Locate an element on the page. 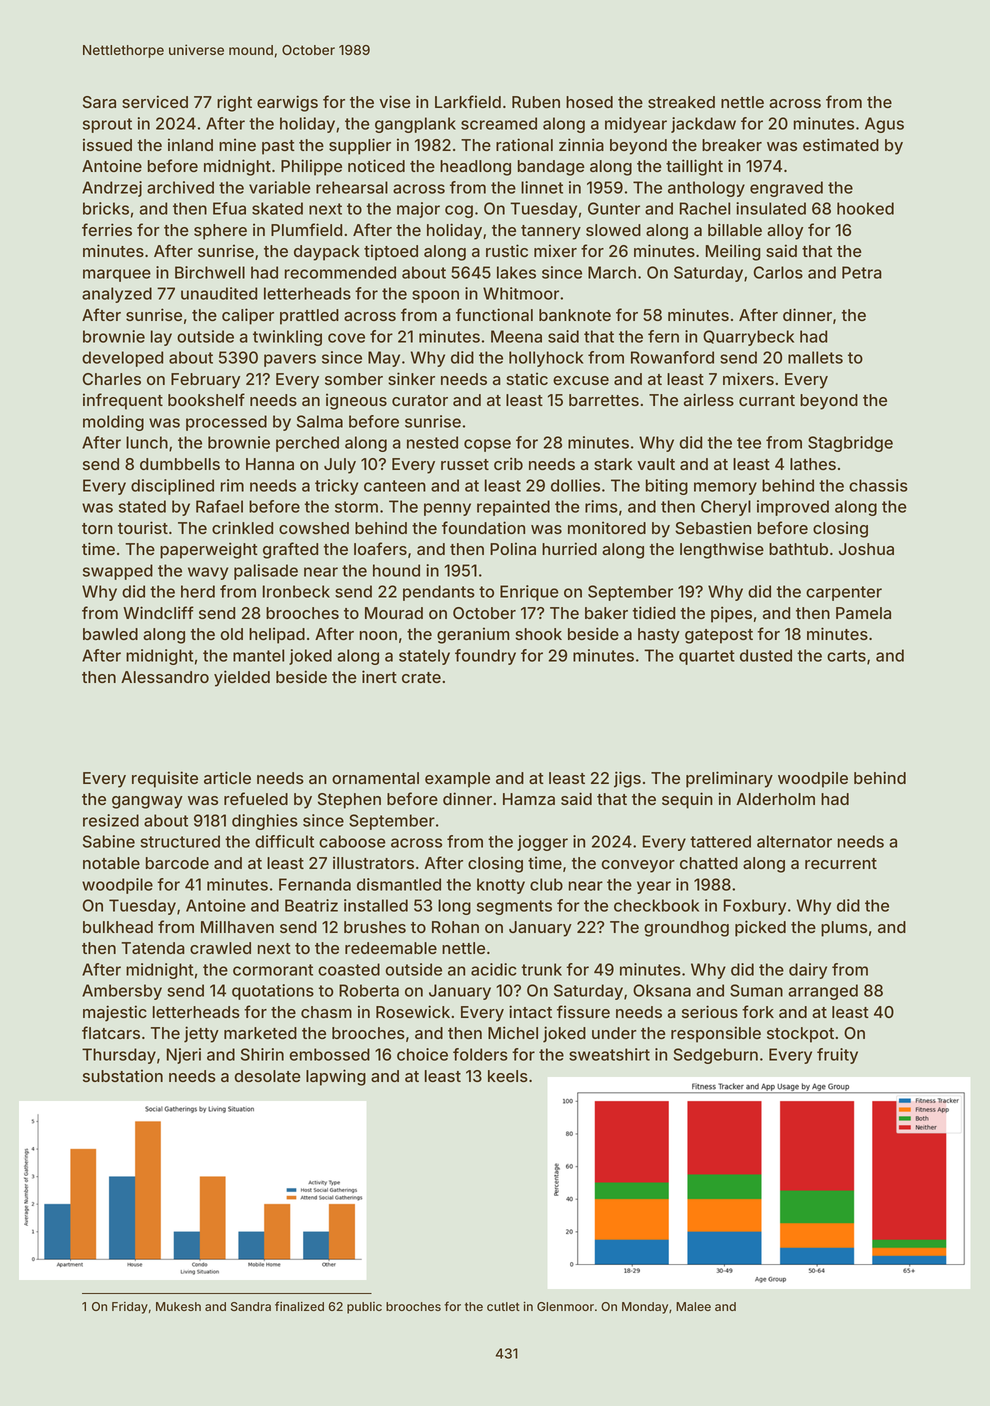  Sandra is located at coordinates (251, 1306).
